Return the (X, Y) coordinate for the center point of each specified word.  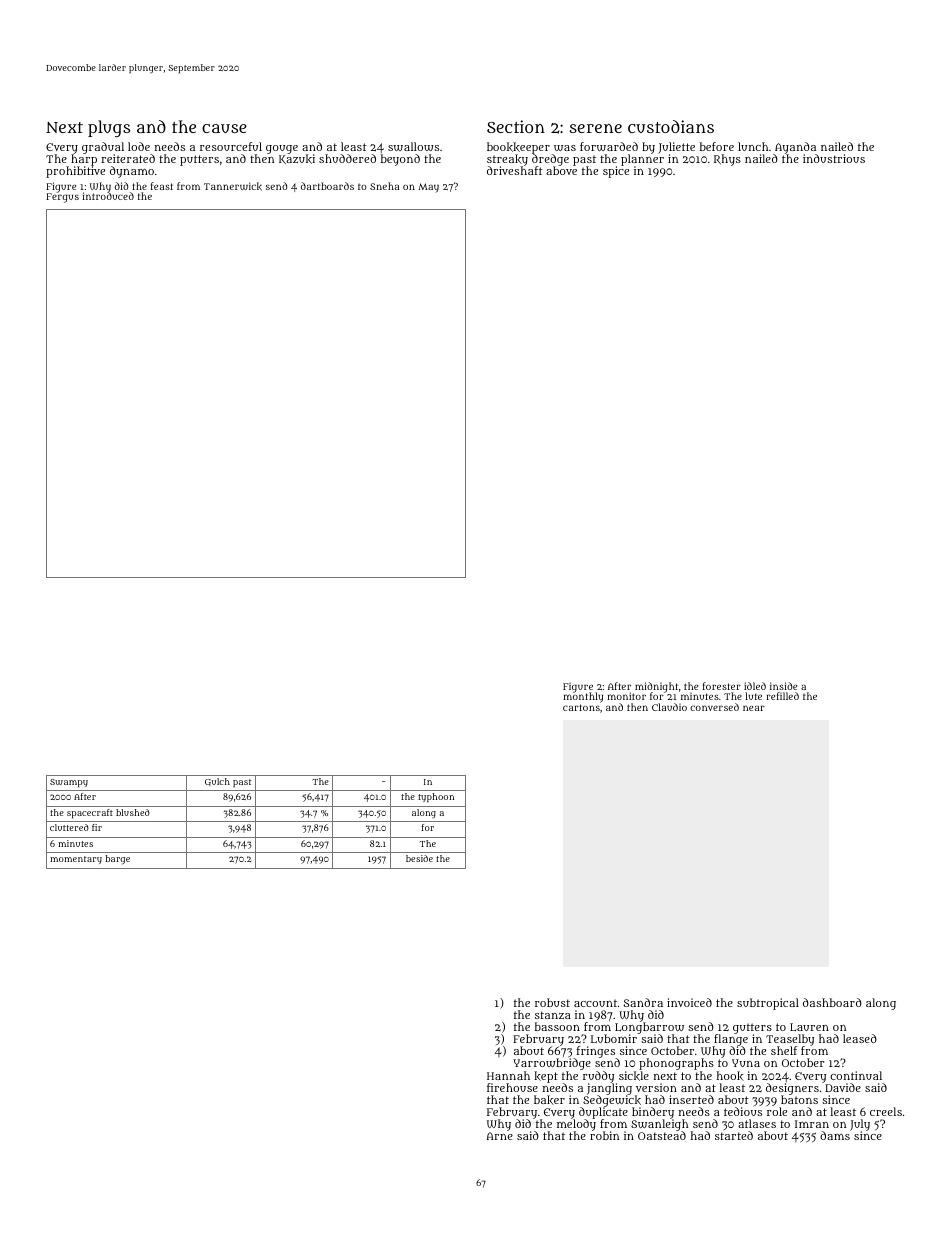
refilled (782, 696)
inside (783, 686)
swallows (413, 146)
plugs (109, 128)
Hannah (508, 1075)
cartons (581, 707)
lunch (753, 146)
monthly (583, 698)
